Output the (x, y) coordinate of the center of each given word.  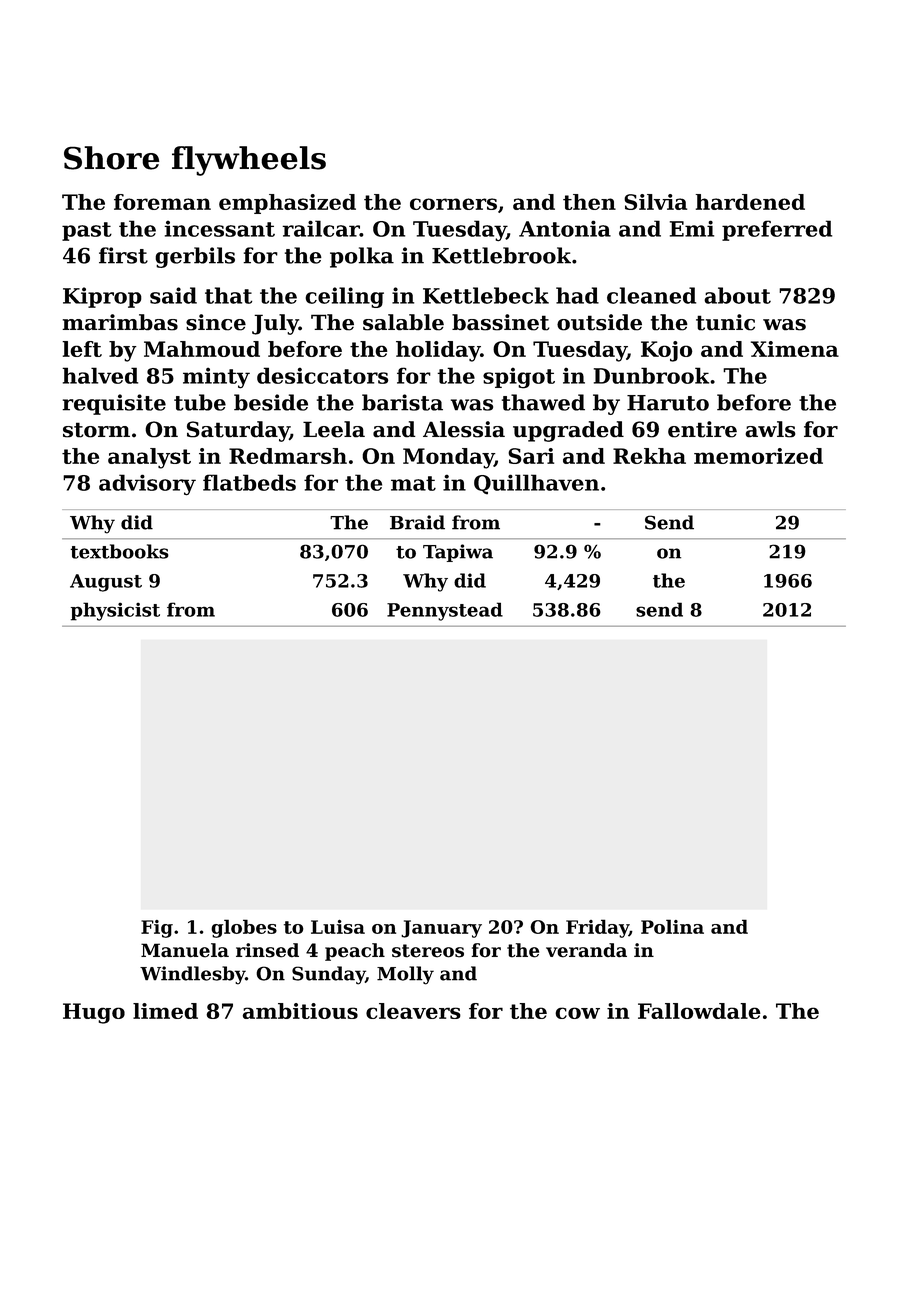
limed (165, 1011)
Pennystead (445, 611)
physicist (115, 611)
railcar (321, 228)
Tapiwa (458, 553)
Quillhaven (536, 484)
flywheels (249, 161)
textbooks (119, 551)
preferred (777, 230)
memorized (758, 456)
